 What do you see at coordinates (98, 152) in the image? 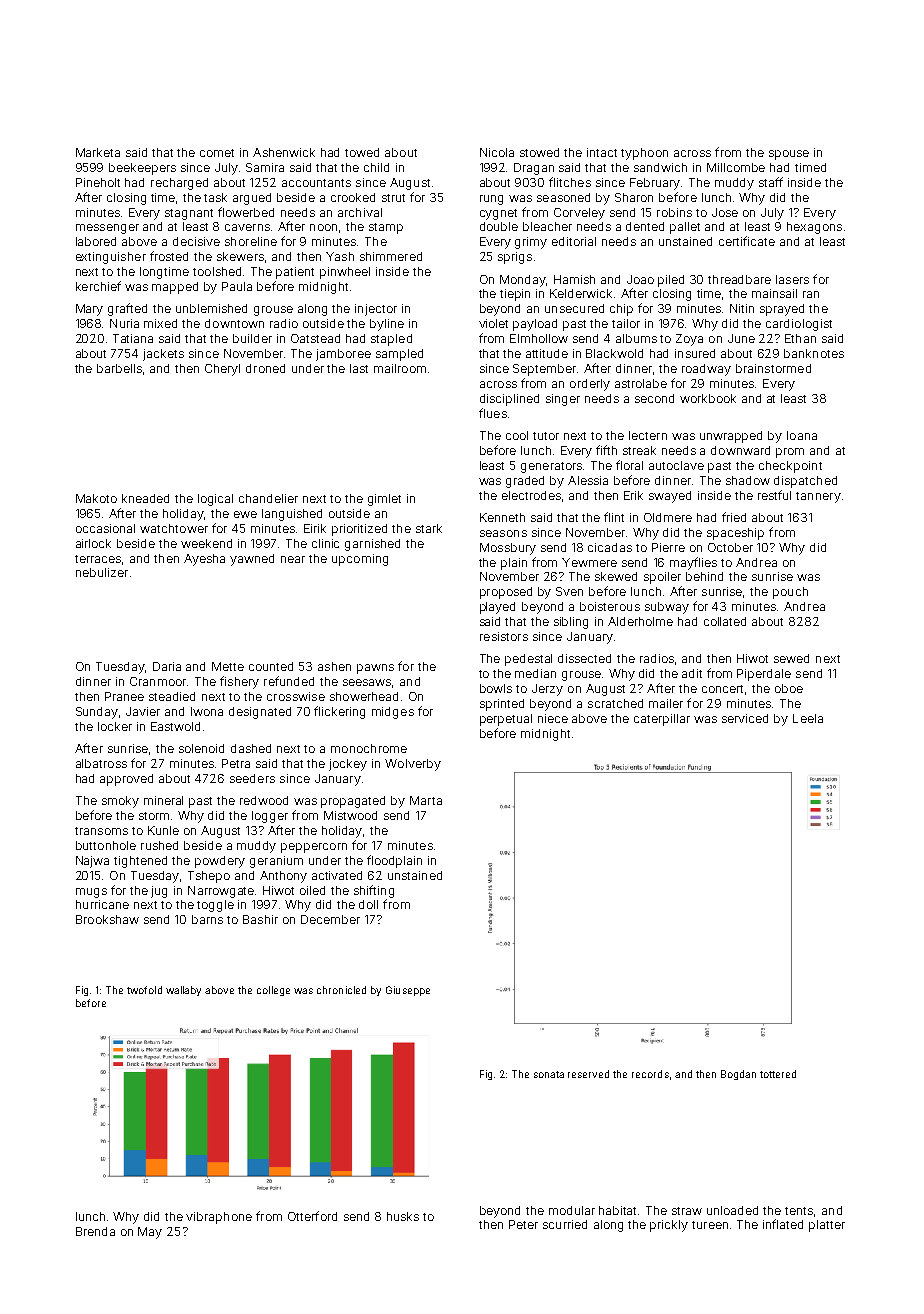
I see `Marketa` at bounding box center [98, 152].
